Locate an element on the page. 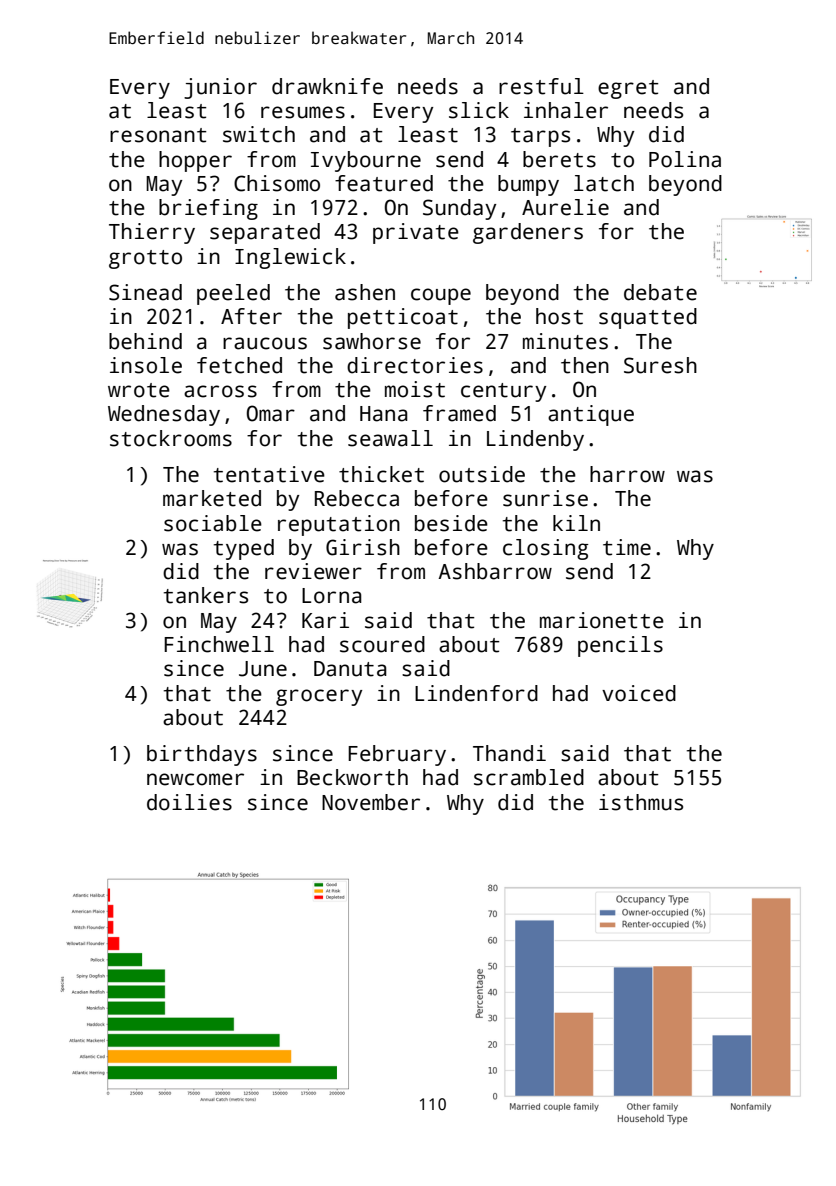 This image has height=1186, width=836. seawall is located at coordinates (390, 438).
